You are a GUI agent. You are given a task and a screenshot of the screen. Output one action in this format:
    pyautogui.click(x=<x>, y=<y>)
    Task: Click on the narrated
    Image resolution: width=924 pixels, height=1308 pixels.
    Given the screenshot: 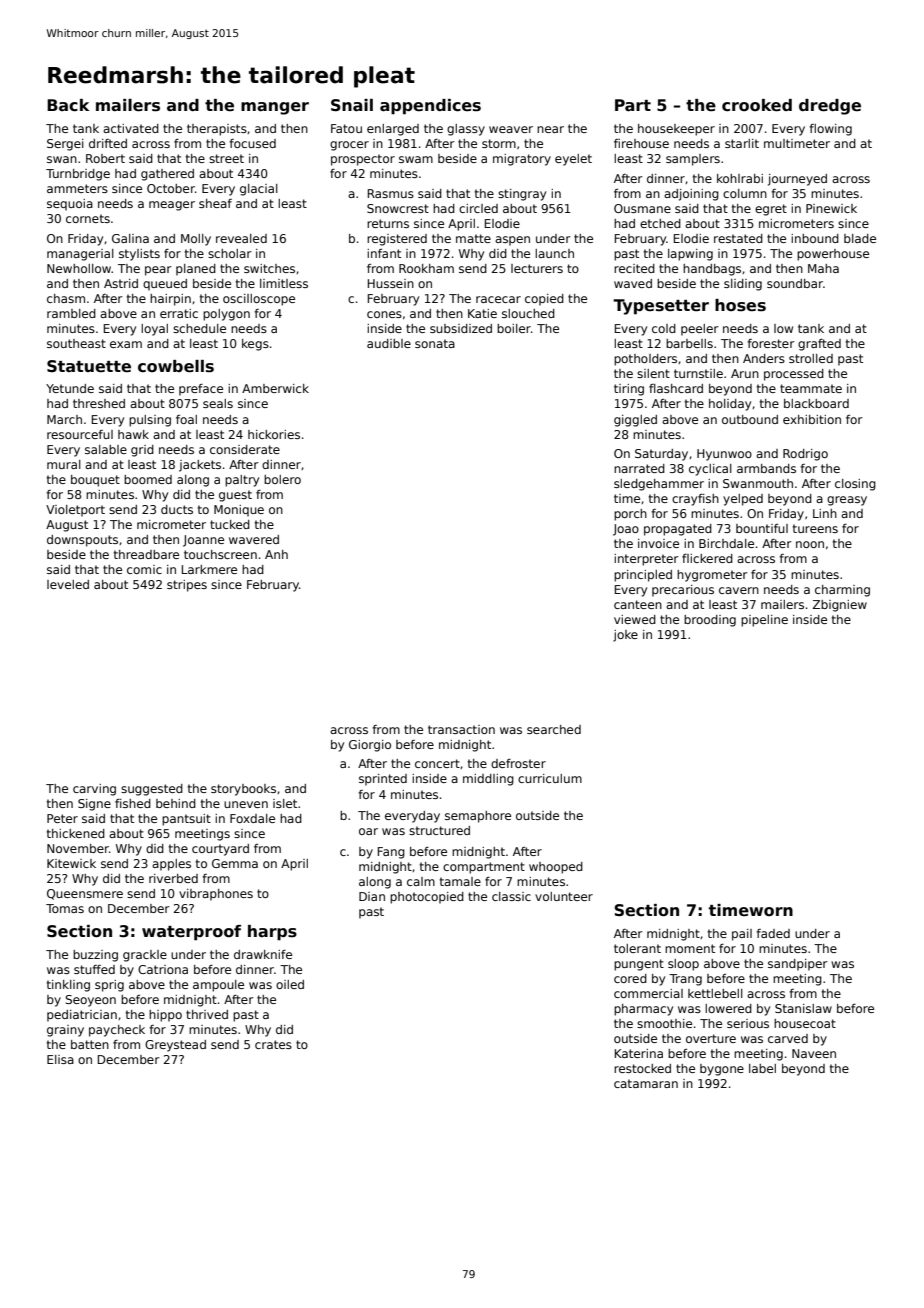 What is the action you would take?
    pyautogui.click(x=639, y=468)
